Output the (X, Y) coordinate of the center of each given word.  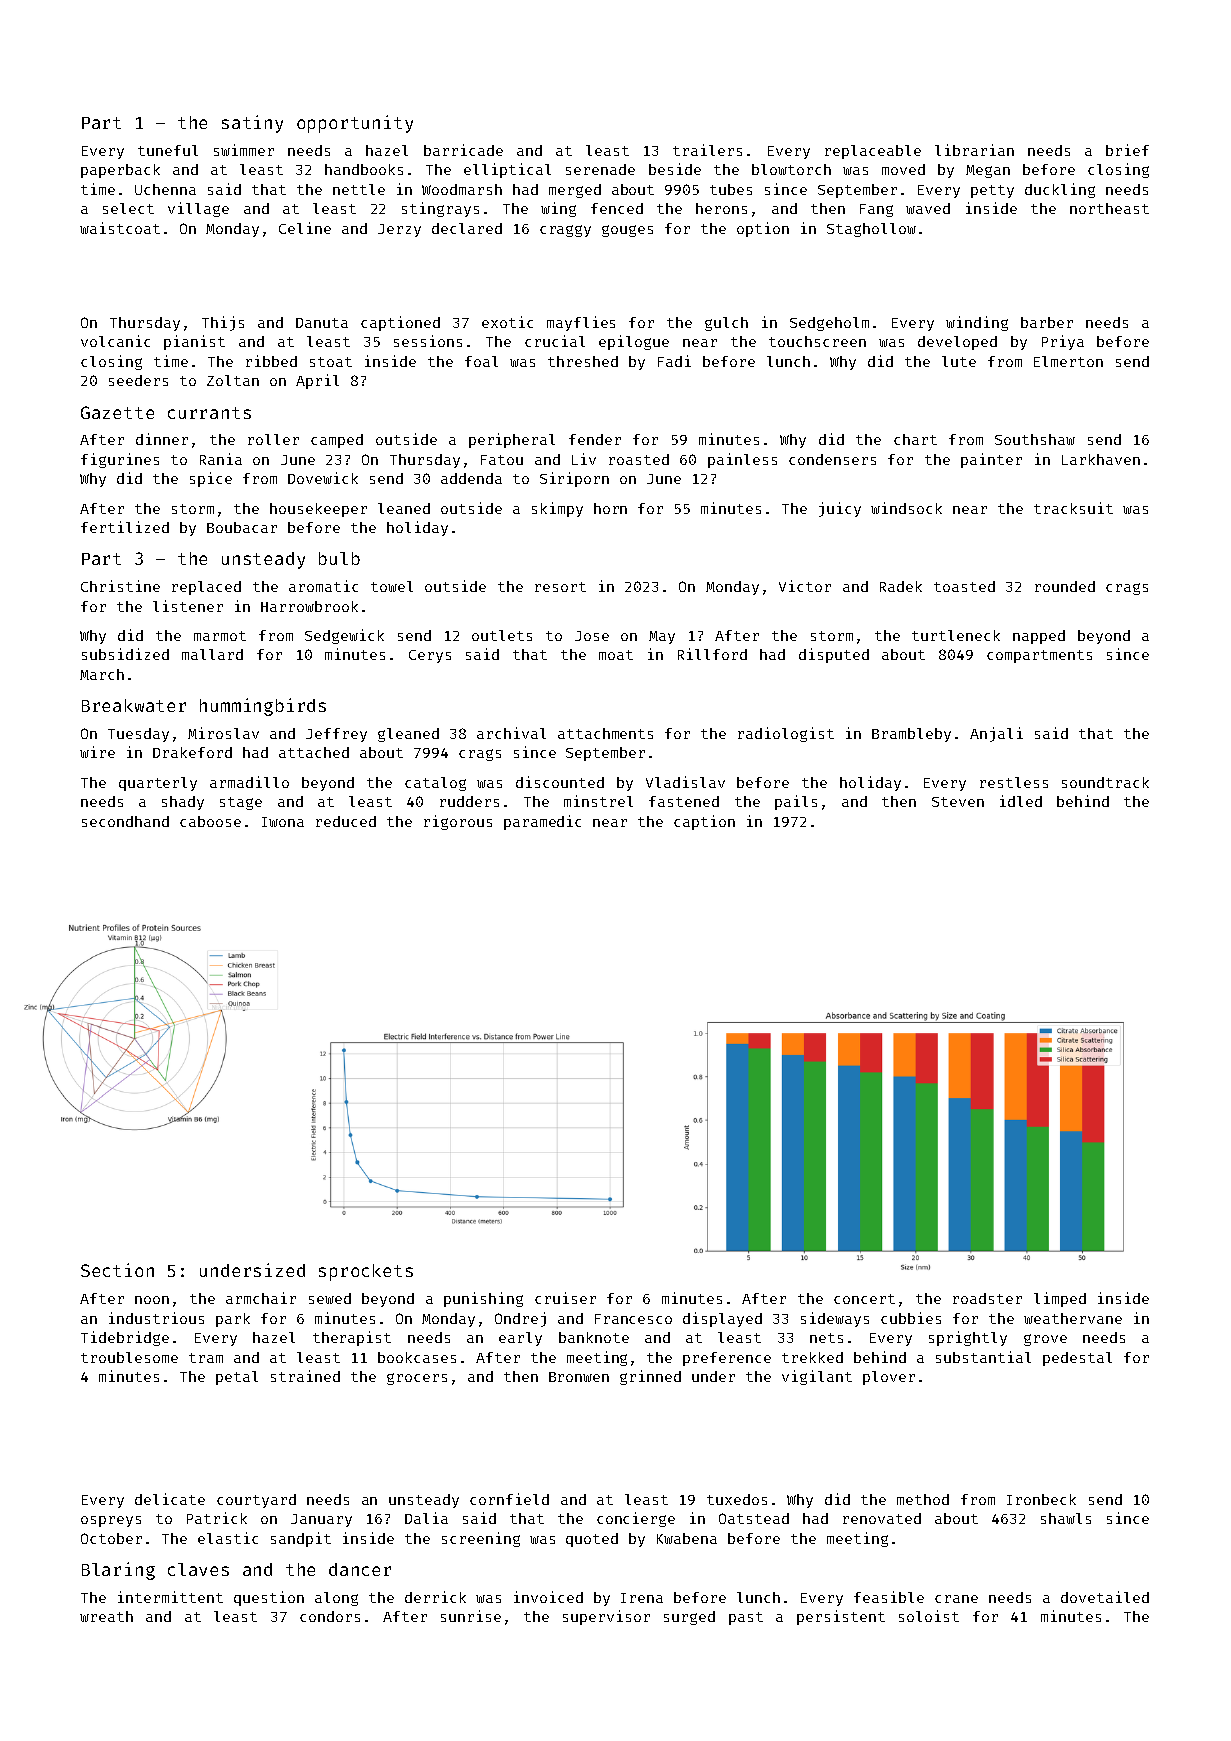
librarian (974, 150)
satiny (252, 124)
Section (117, 1270)
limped (1060, 1299)
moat (616, 655)
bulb (339, 558)
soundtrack (1105, 782)
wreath (106, 1616)
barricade (463, 150)
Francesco (633, 1319)
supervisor (606, 1617)
